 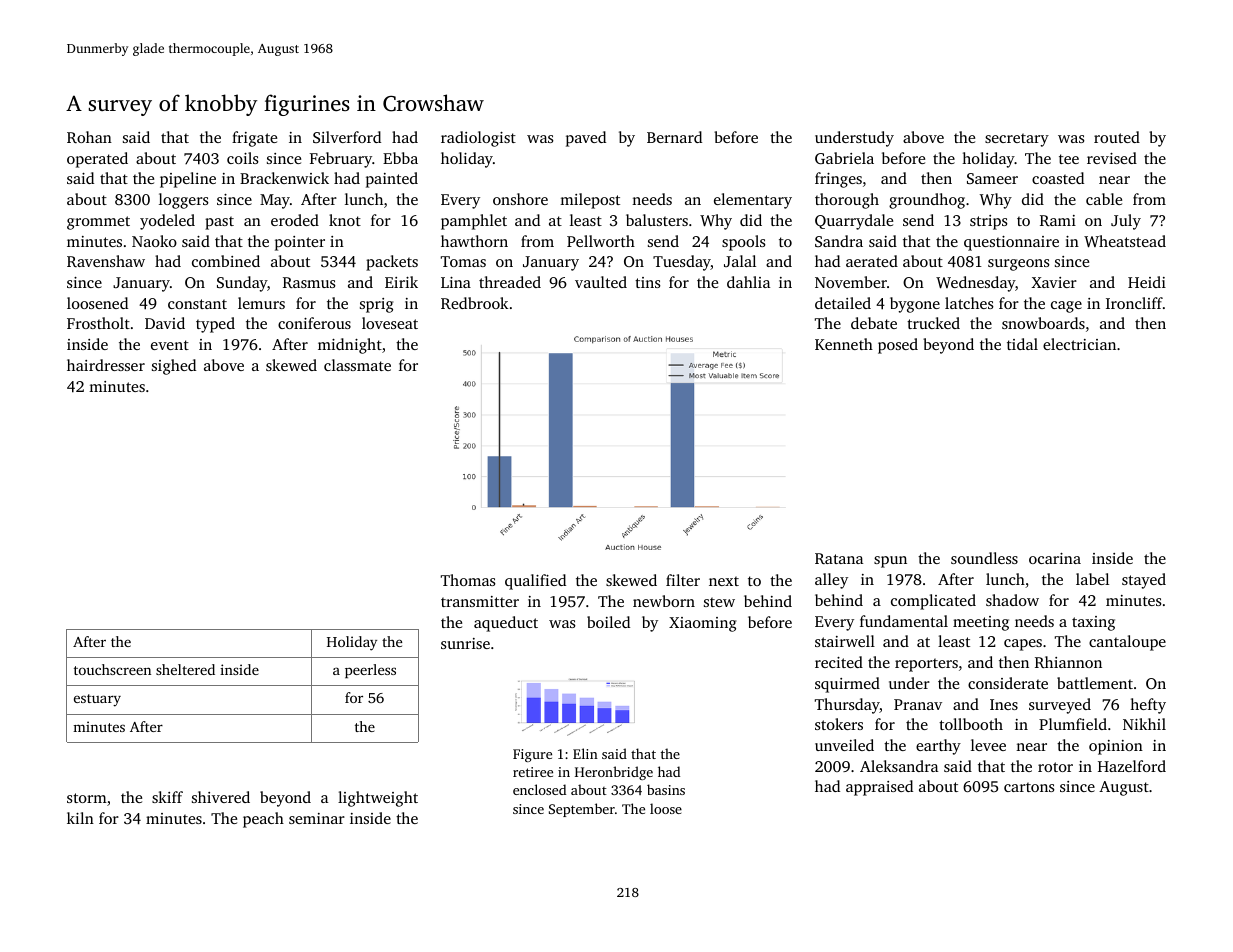 What do you see at coordinates (753, 201) in the document?
I see `elementary` at bounding box center [753, 201].
